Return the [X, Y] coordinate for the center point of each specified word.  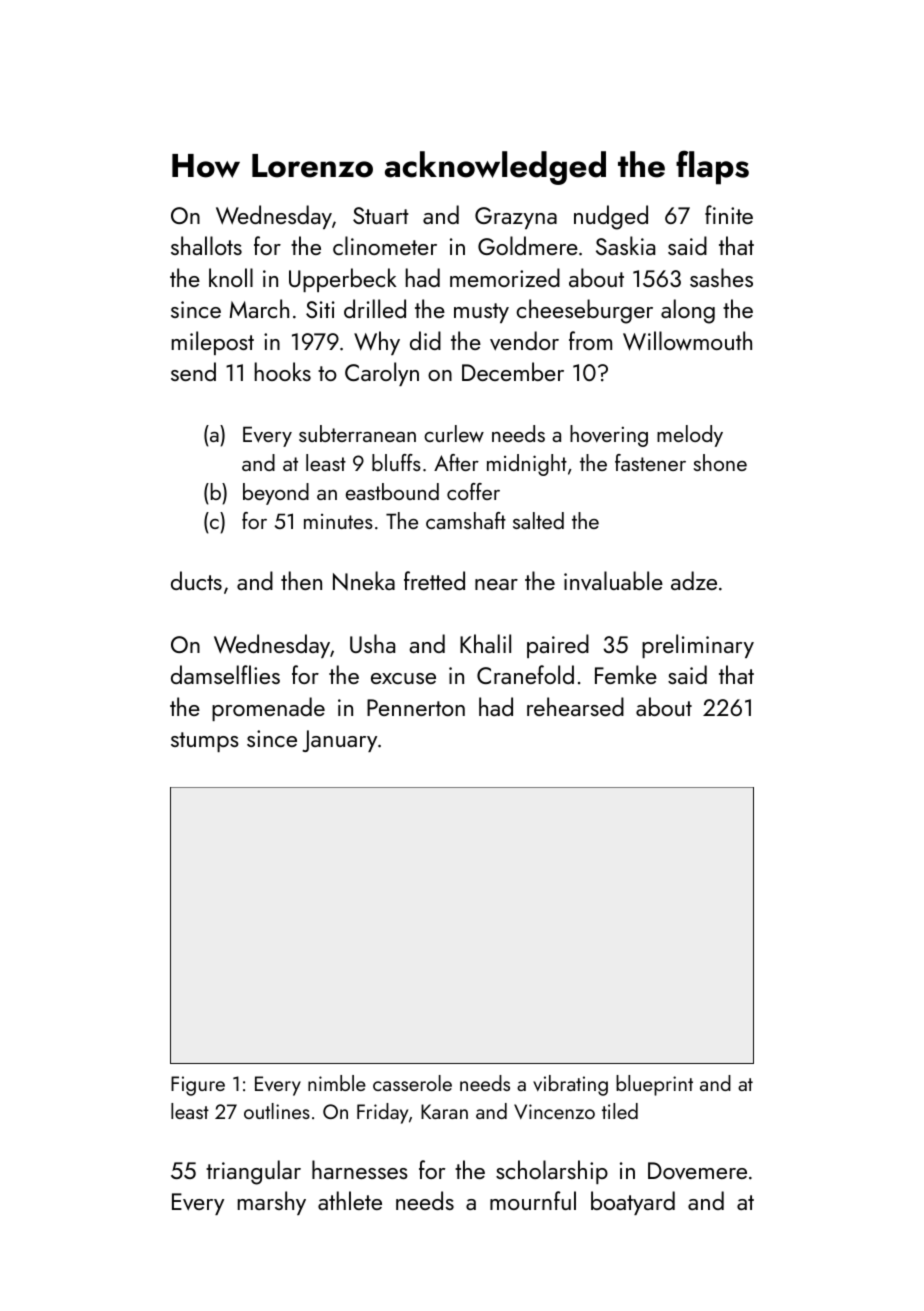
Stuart [381, 215]
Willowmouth [687, 341]
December [513, 371]
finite [729, 214]
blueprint [654, 1085]
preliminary [698, 646]
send [193, 371]
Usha [372, 643]
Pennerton [416, 707]
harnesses [360, 1169]
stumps [205, 742]
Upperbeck [343, 280]
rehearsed [575, 706]
